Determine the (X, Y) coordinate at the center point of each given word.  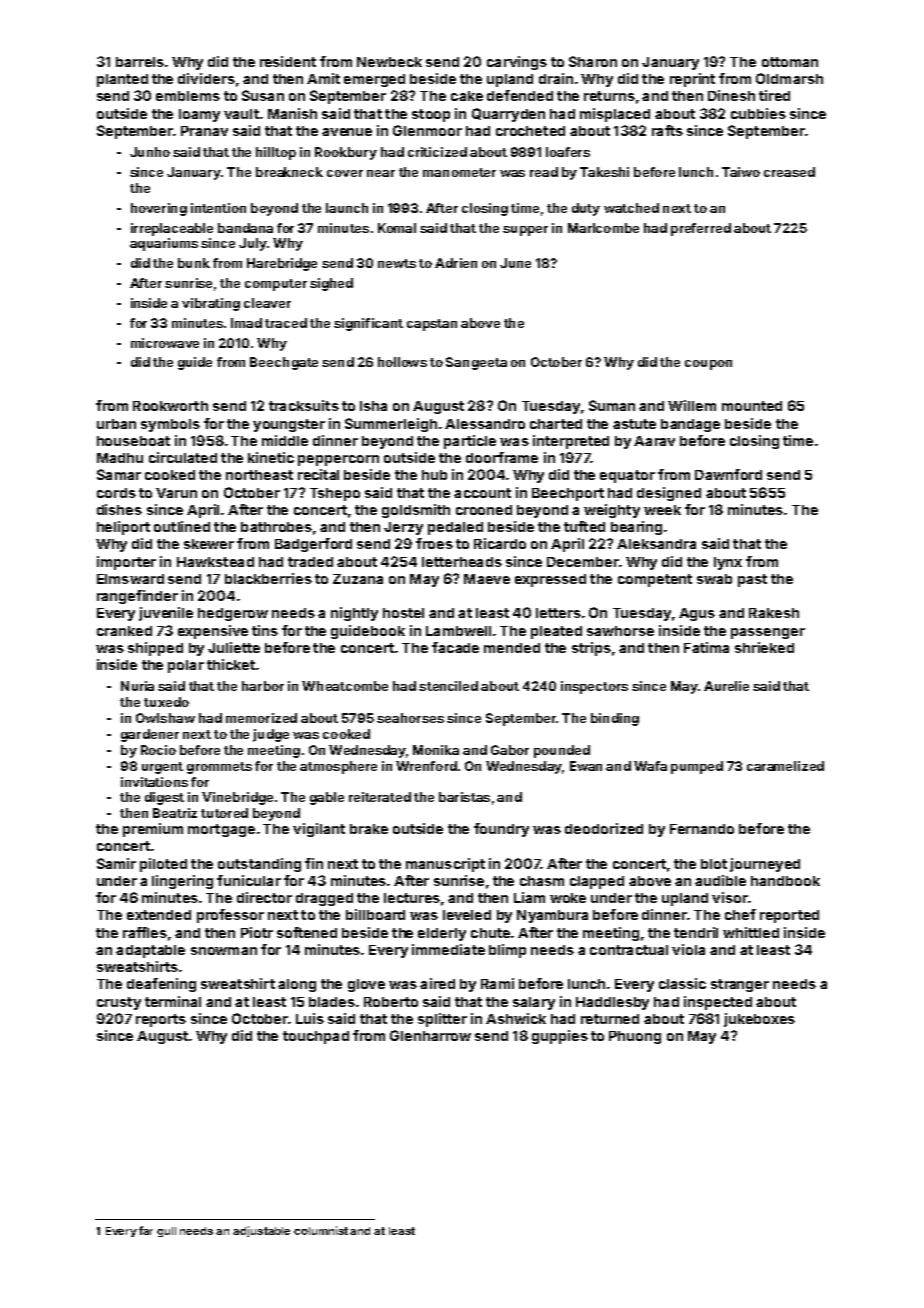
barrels (140, 62)
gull (166, 1232)
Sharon (593, 61)
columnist (321, 1230)
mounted (752, 406)
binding (615, 719)
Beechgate (284, 363)
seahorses (410, 718)
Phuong (635, 1037)
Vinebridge (237, 798)
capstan (432, 325)
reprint (692, 80)
